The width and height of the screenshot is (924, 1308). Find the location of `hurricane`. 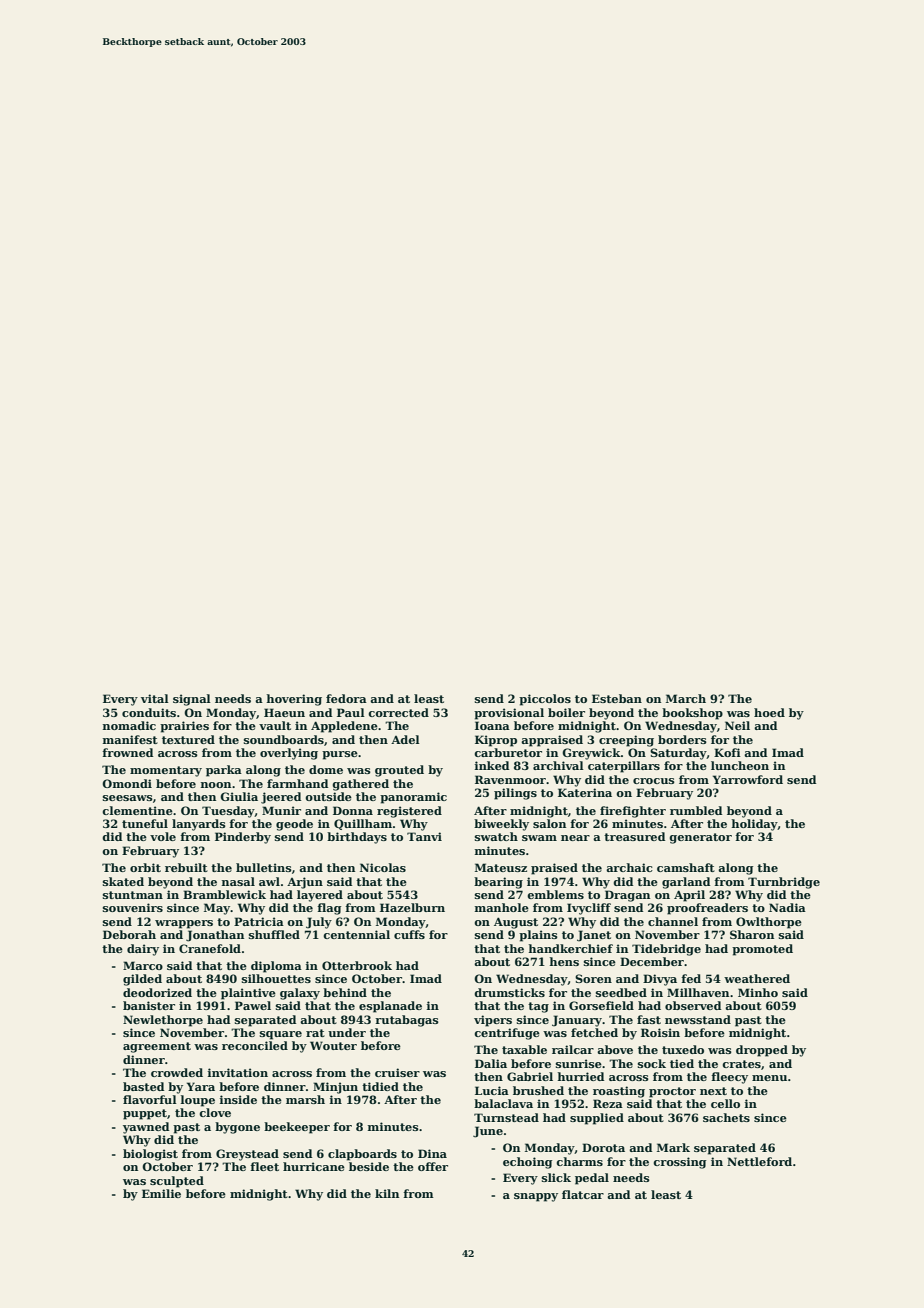

hurricane is located at coordinates (314, 1166).
